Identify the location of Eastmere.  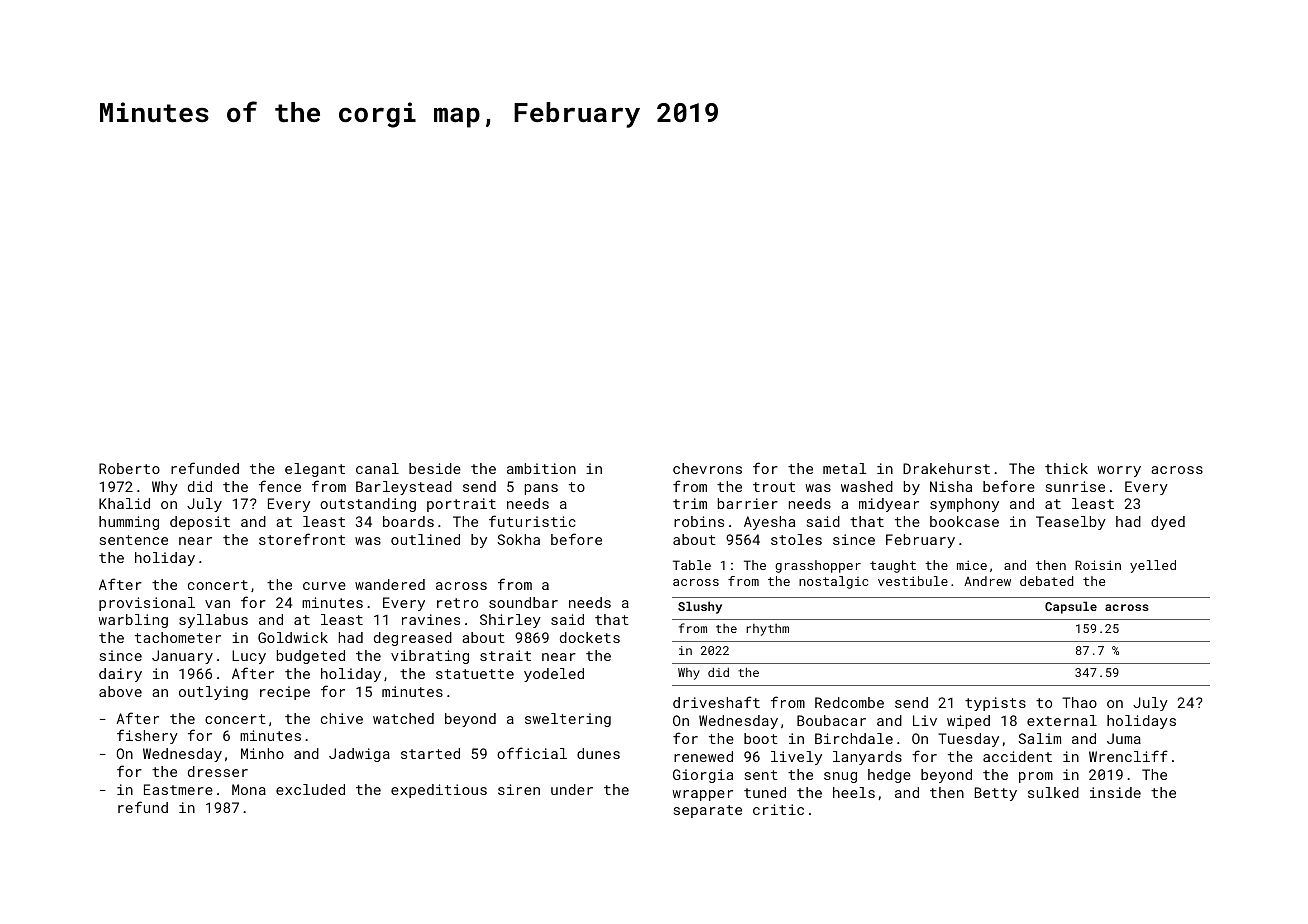
(178, 789).
